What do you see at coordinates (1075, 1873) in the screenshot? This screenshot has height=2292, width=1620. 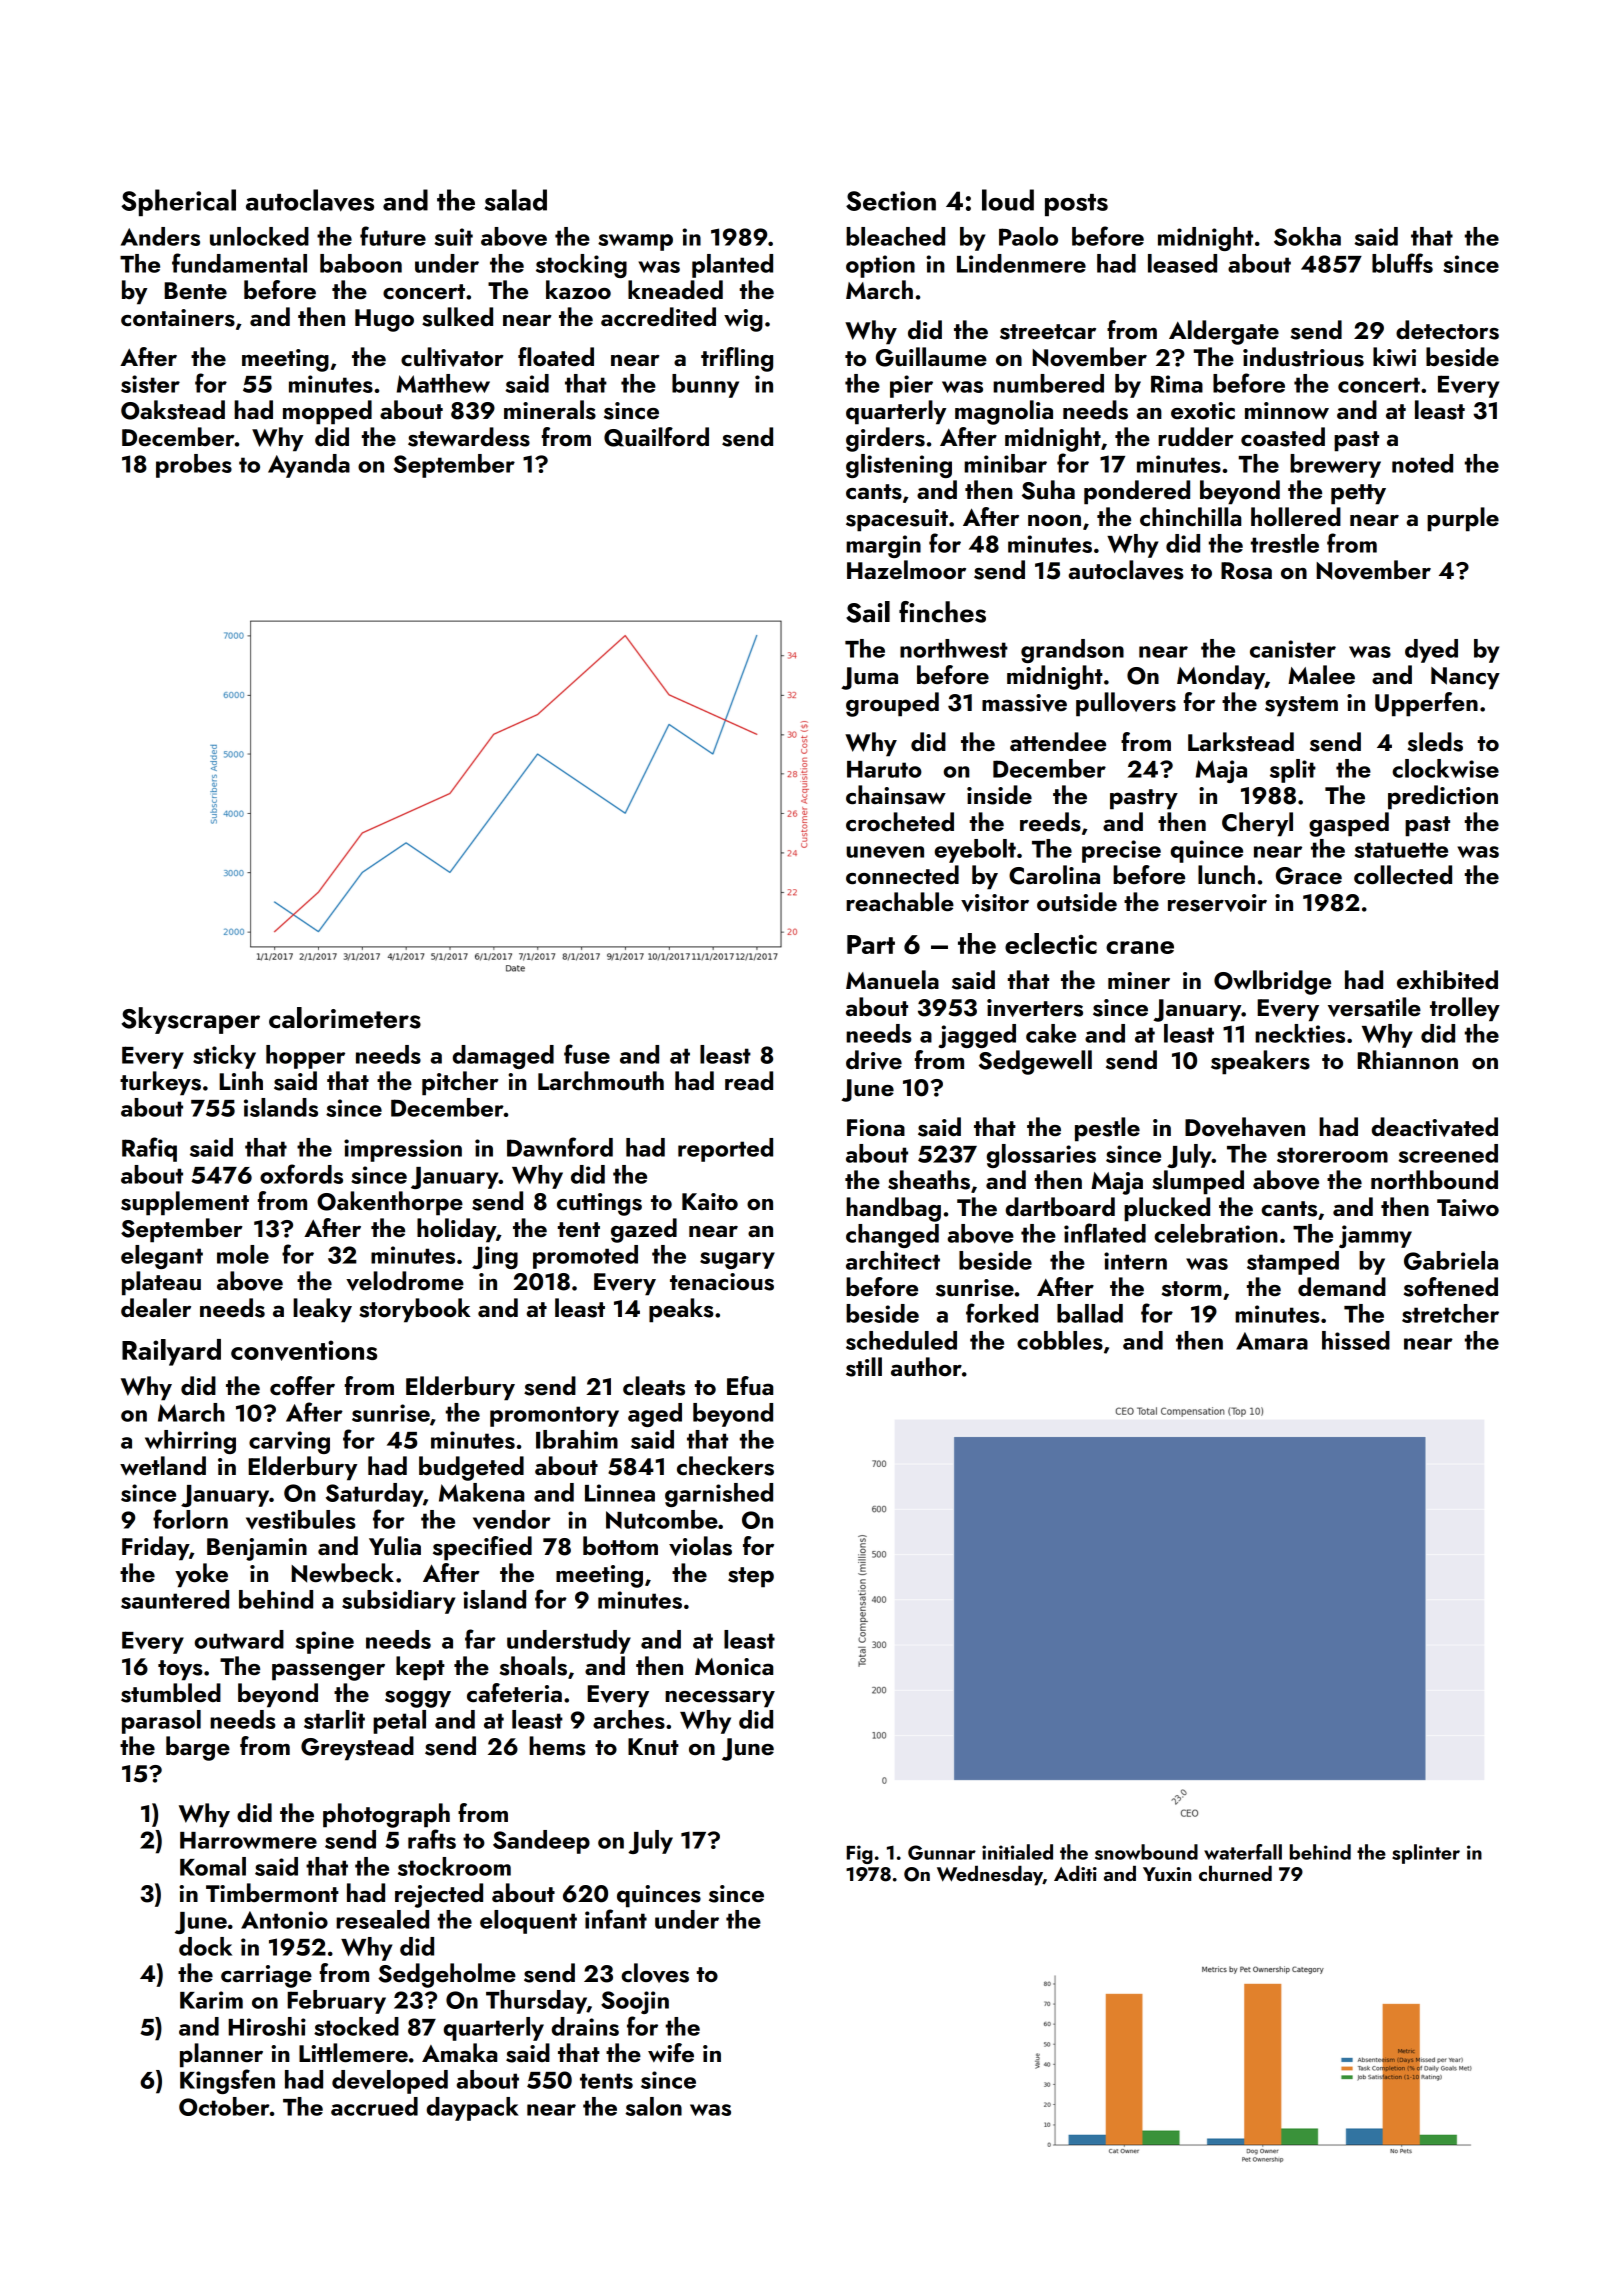 I see `Aditi` at bounding box center [1075, 1873].
